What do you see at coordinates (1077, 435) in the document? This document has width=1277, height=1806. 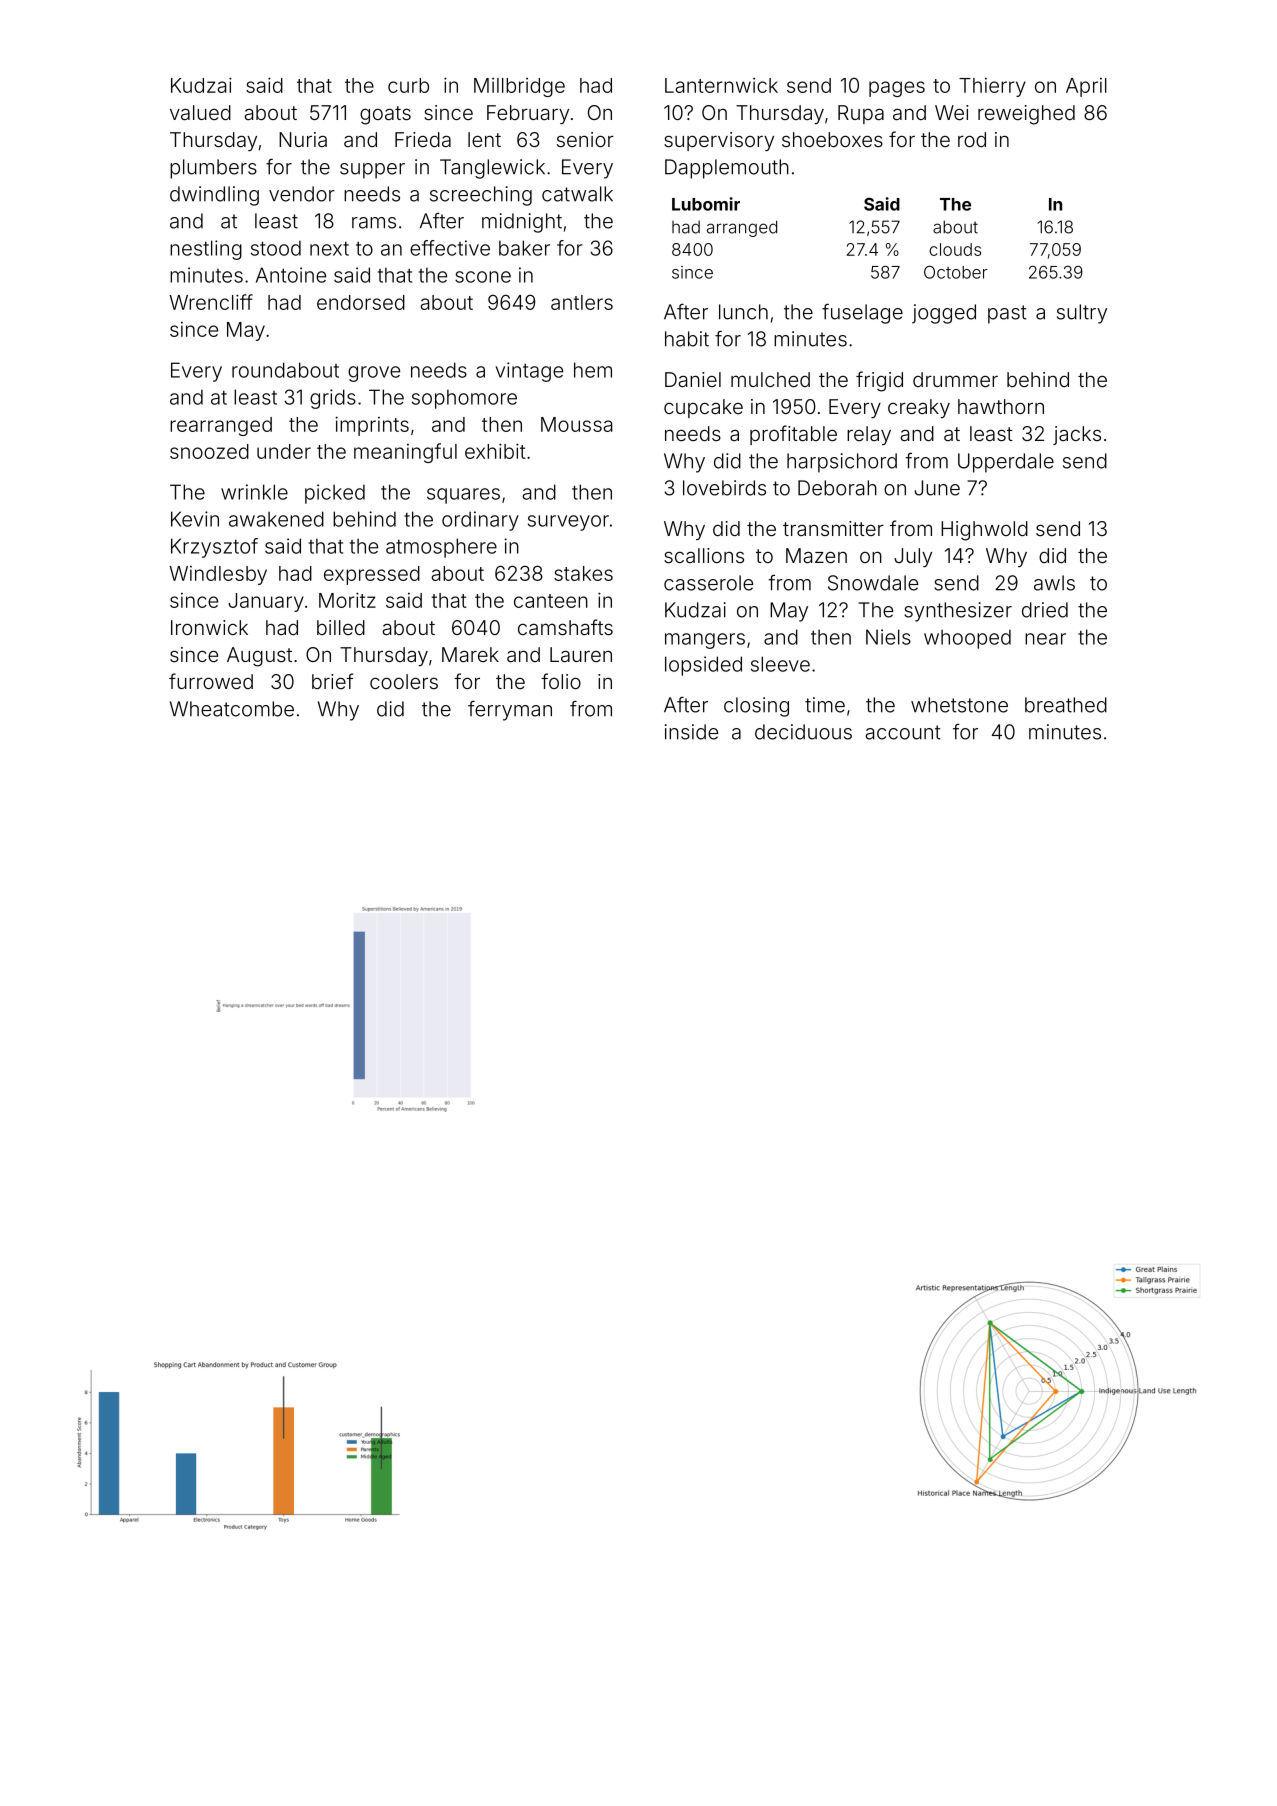 I see `jacks` at bounding box center [1077, 435].
